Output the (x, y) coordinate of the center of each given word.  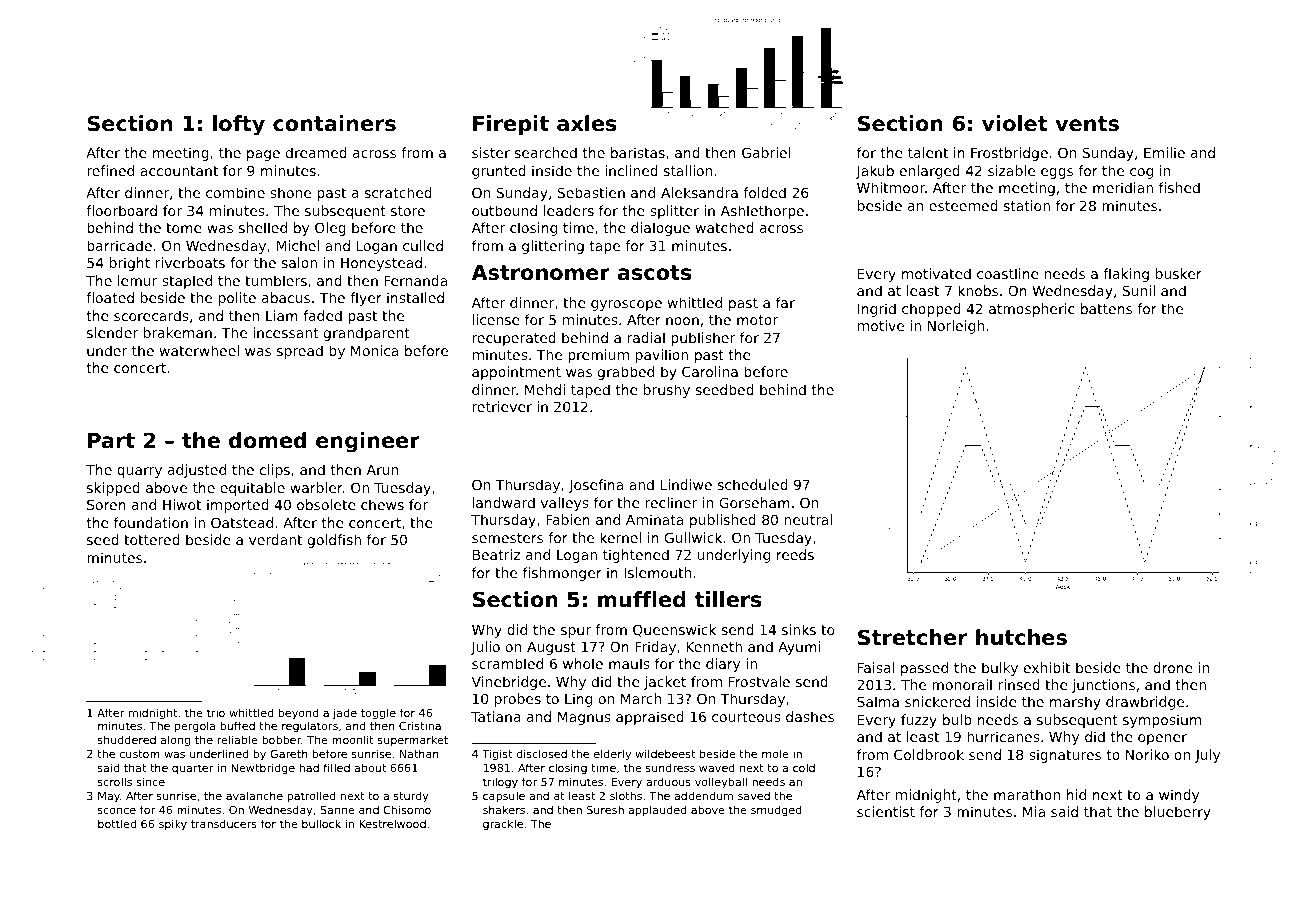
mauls (629, 663)
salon (299, 262)
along (175, 741)
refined (110, 170)
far (785, 302)
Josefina (596, 486)
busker (1179, 273)
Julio (485, 648)
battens (1106, 308)
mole (775, 753)
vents (1087, 124)
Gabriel (766, 152)
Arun (382, 470)
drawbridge (1145, 703)
